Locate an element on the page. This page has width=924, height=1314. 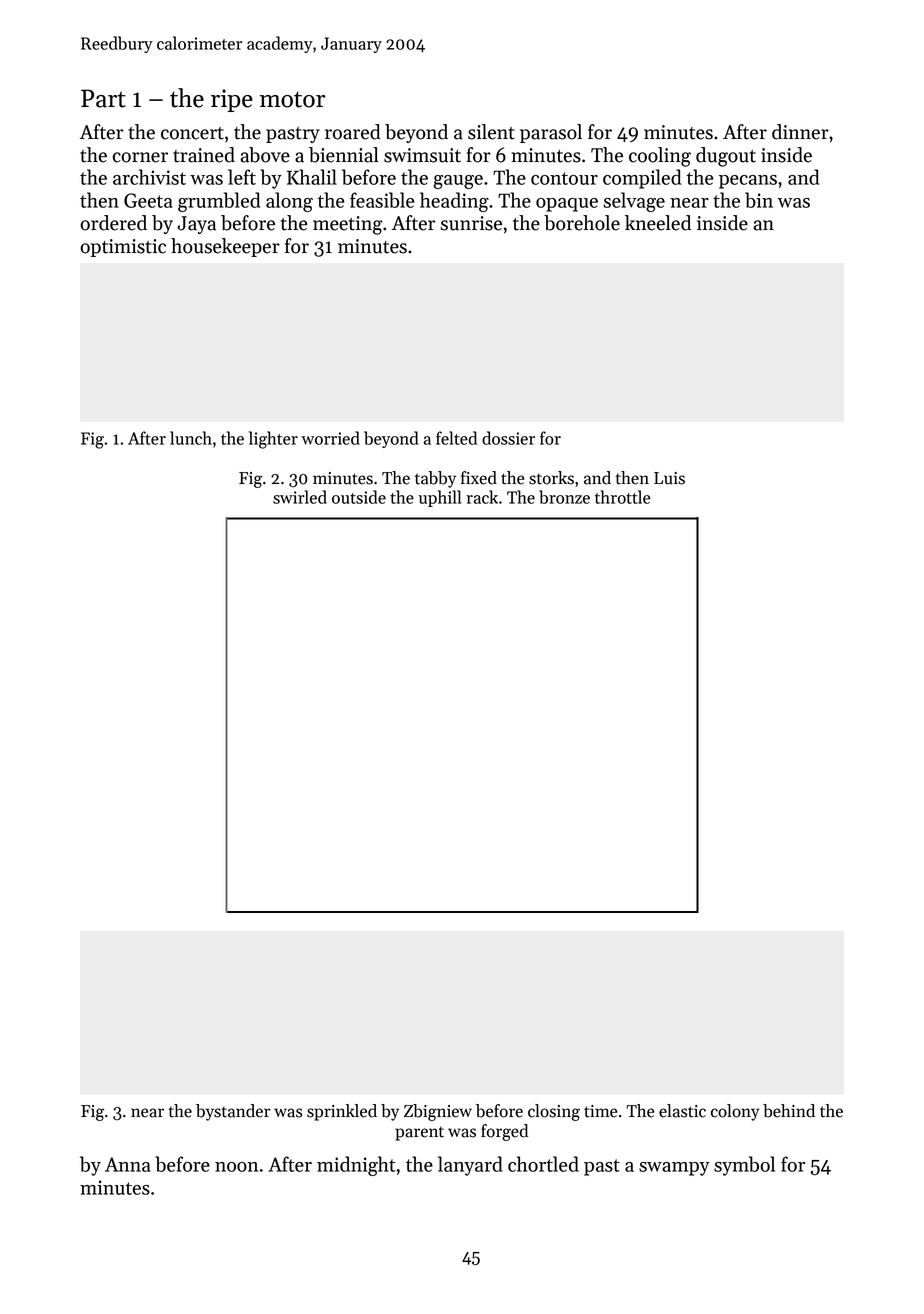
lunch is located at coordinates (191, 438).
